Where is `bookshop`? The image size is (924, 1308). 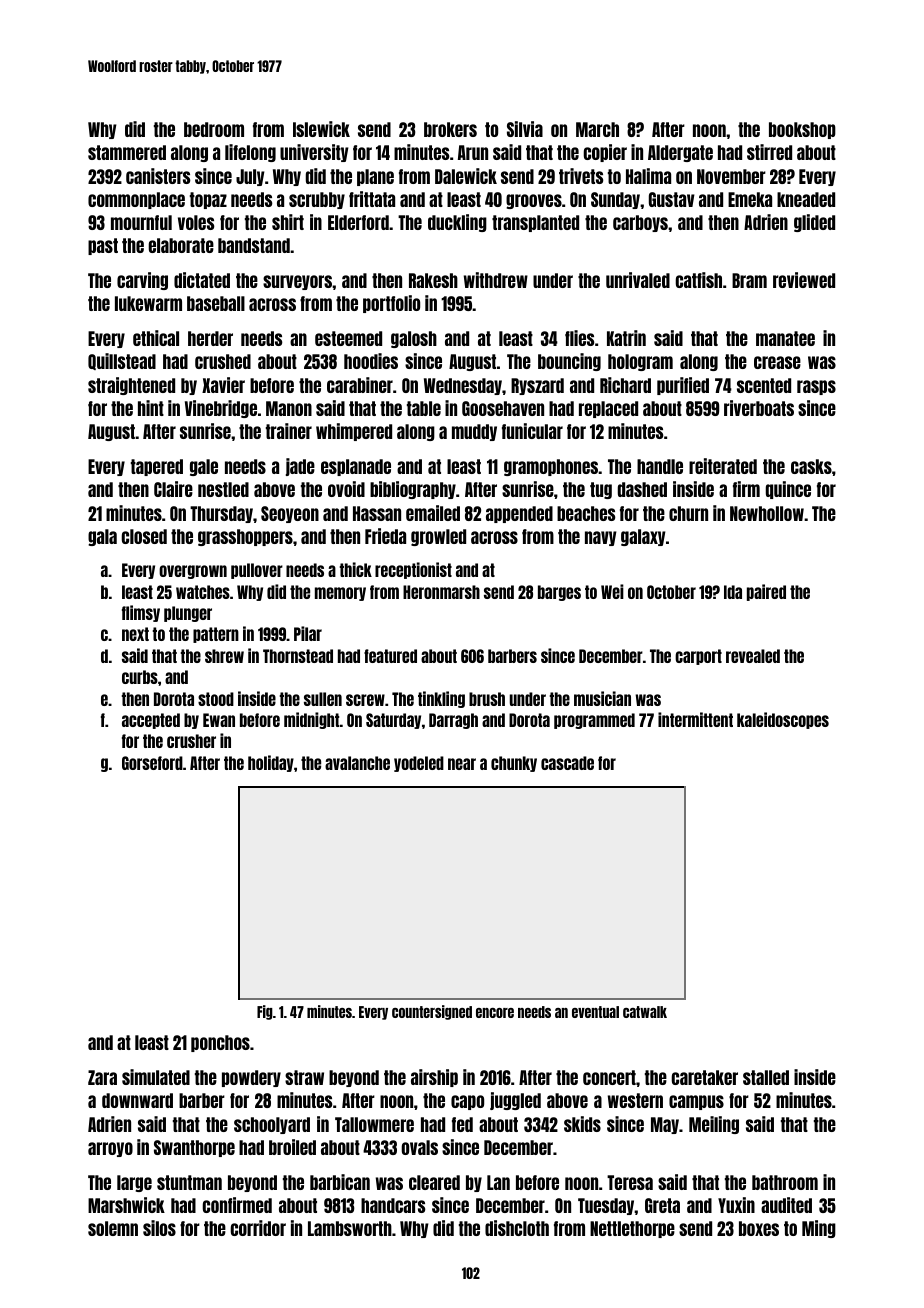 bookshop is located at coordinates (802, 130).
